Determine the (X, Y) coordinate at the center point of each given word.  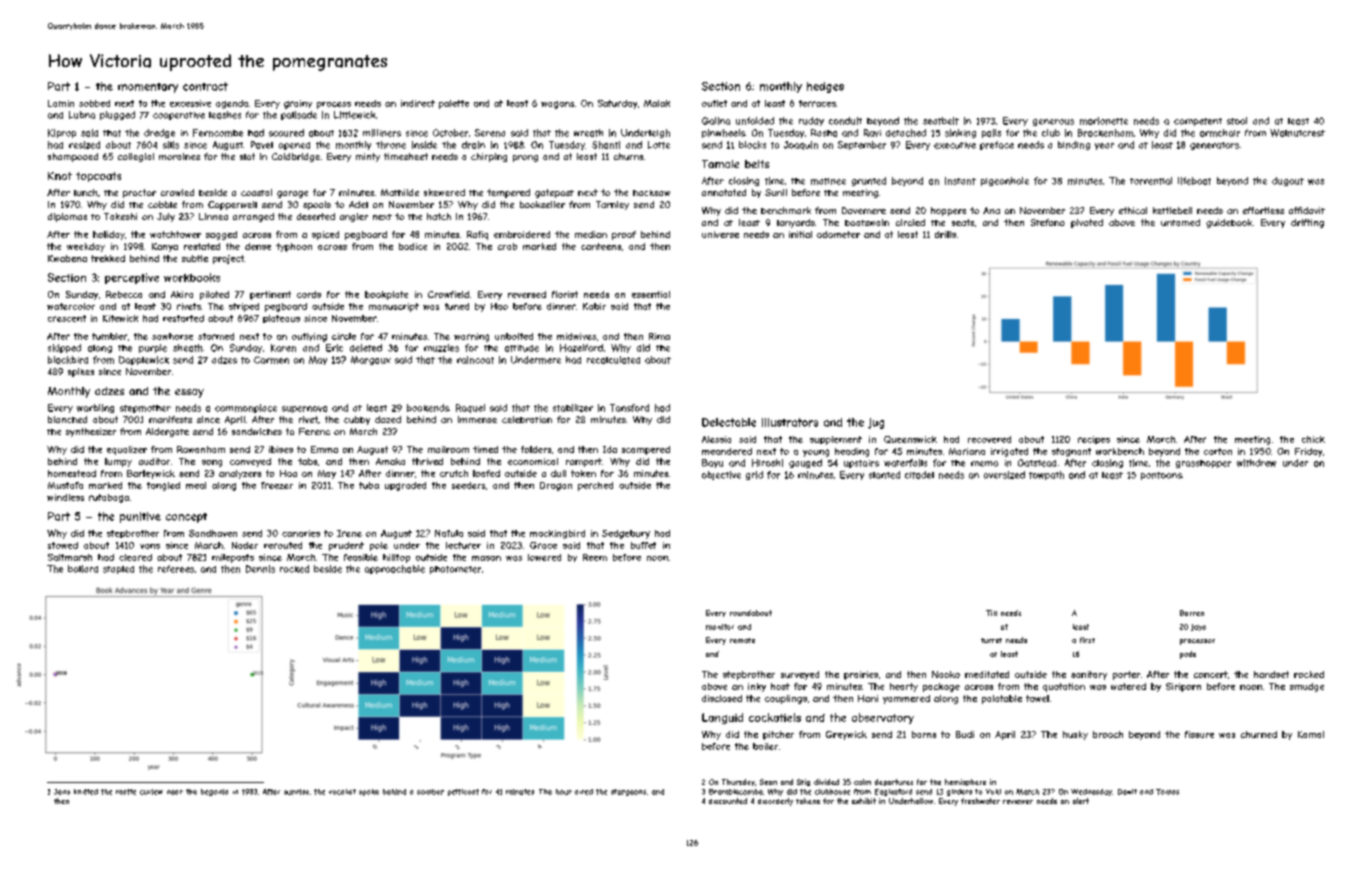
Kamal (1311, 734)
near (175, 792)
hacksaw (651, 193)
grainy (298, 104)
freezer (277, 485)
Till (991, 613)
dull (558, 473)
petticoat (463, 792)
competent (1198, 122)
